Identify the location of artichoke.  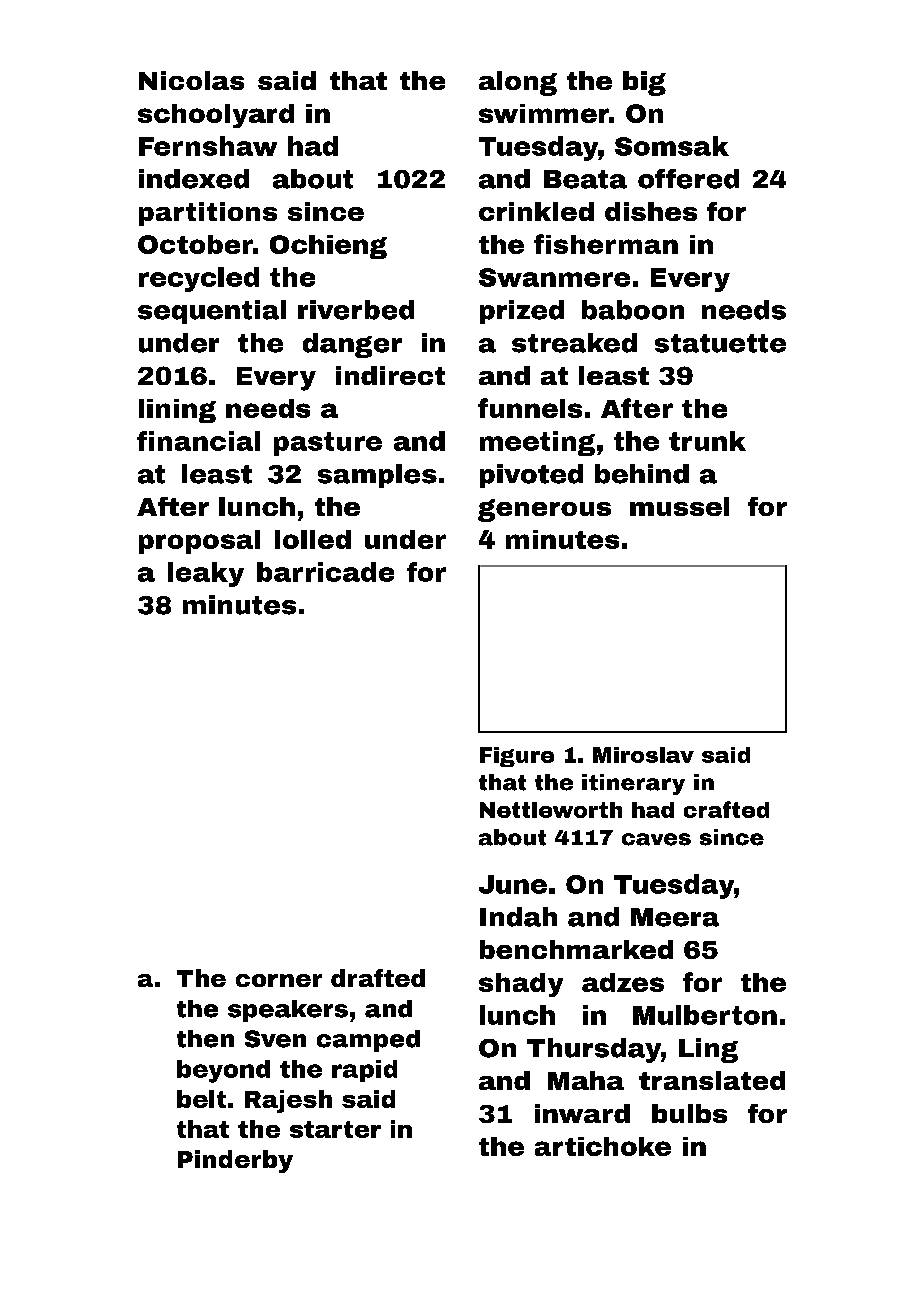
(603, 1146).
